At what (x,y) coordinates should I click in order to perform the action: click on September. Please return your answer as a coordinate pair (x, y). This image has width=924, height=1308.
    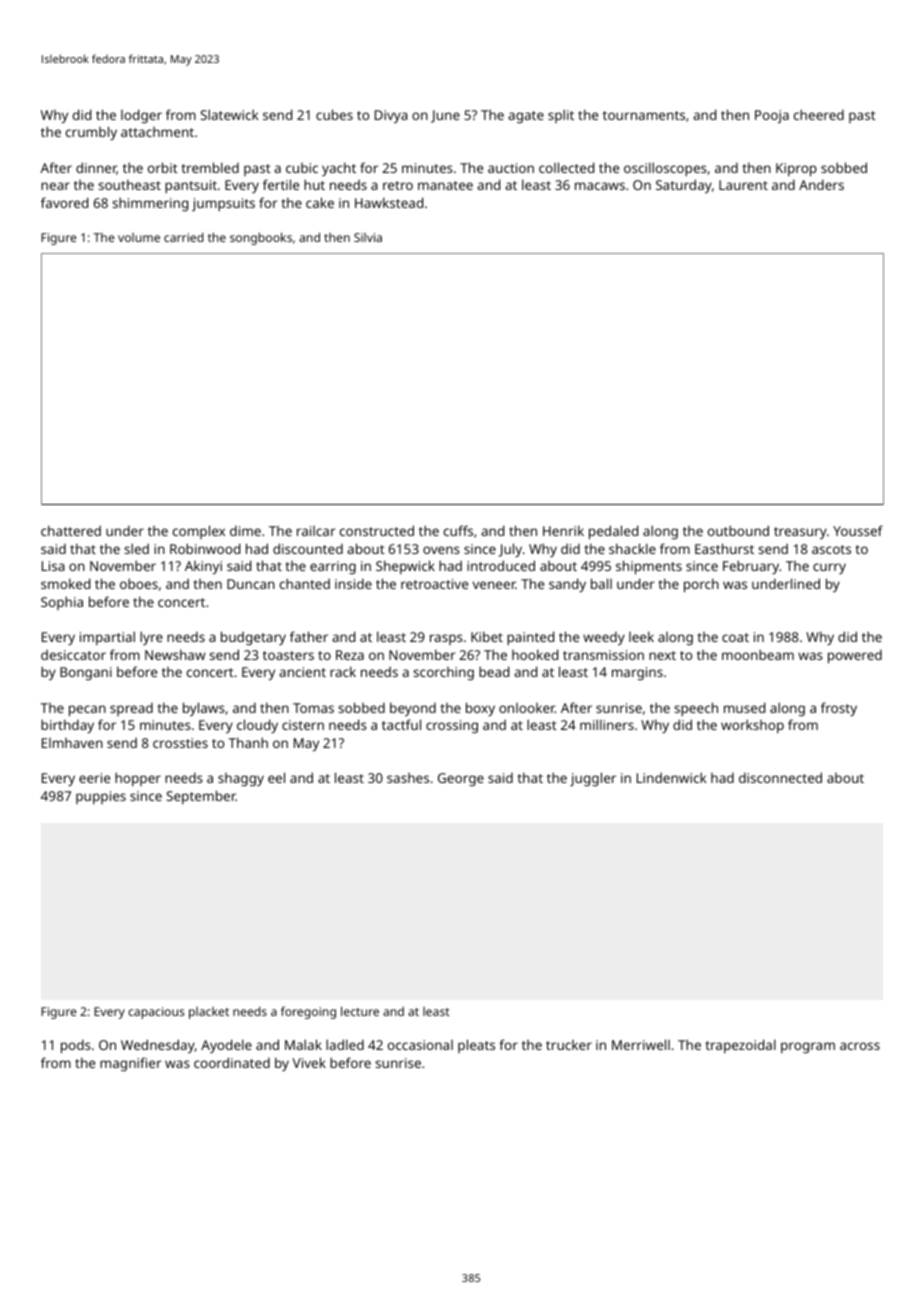
    Looking at the image, I should click on (201, 797).
